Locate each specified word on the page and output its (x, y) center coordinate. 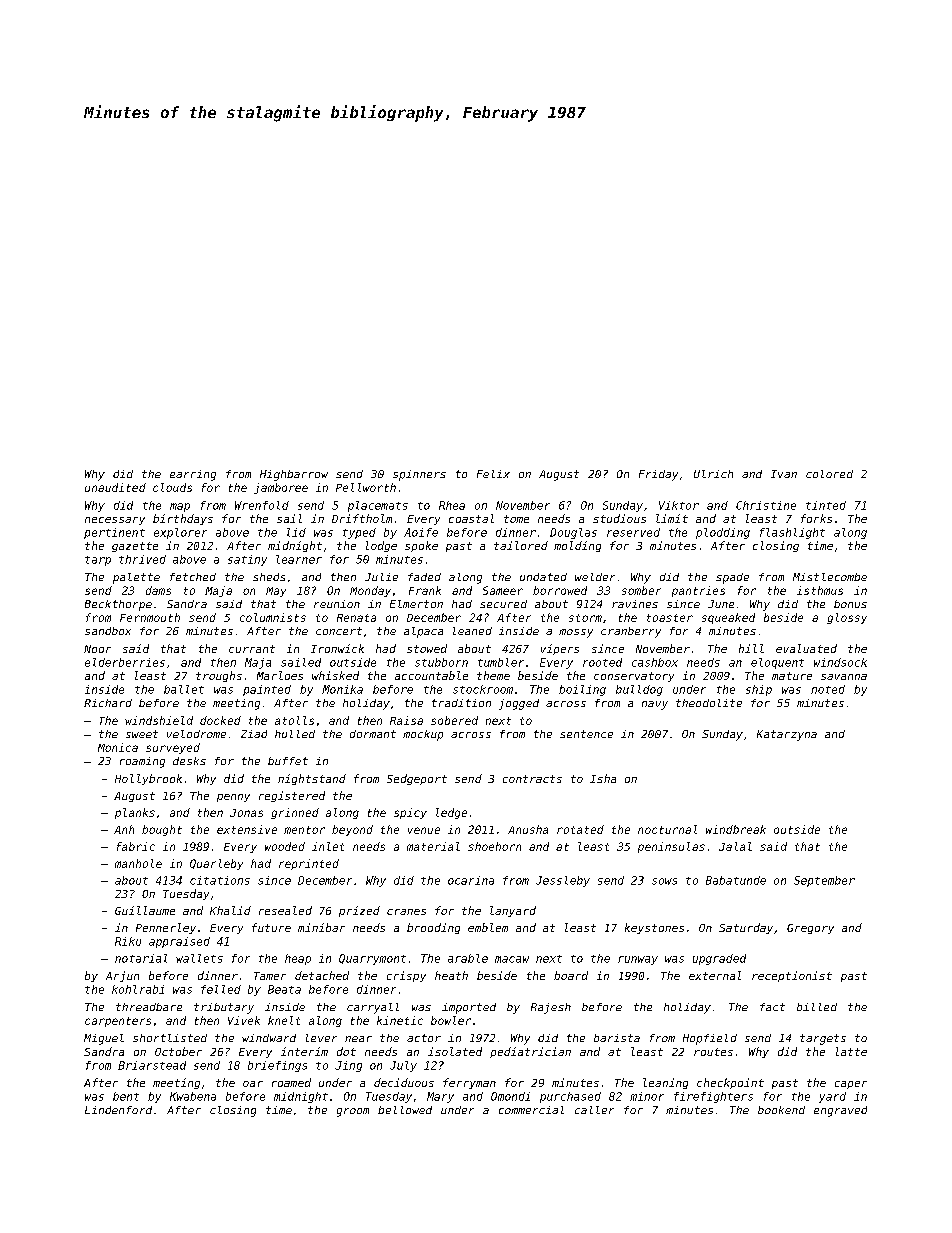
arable (468, 958)
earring (193, 475)
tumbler (501, 662)
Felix (493, 474)
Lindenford (118, 1110)
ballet (184, 689)
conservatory (634, 677)
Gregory (810, 929)
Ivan (784, 474)
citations (220, 880)
